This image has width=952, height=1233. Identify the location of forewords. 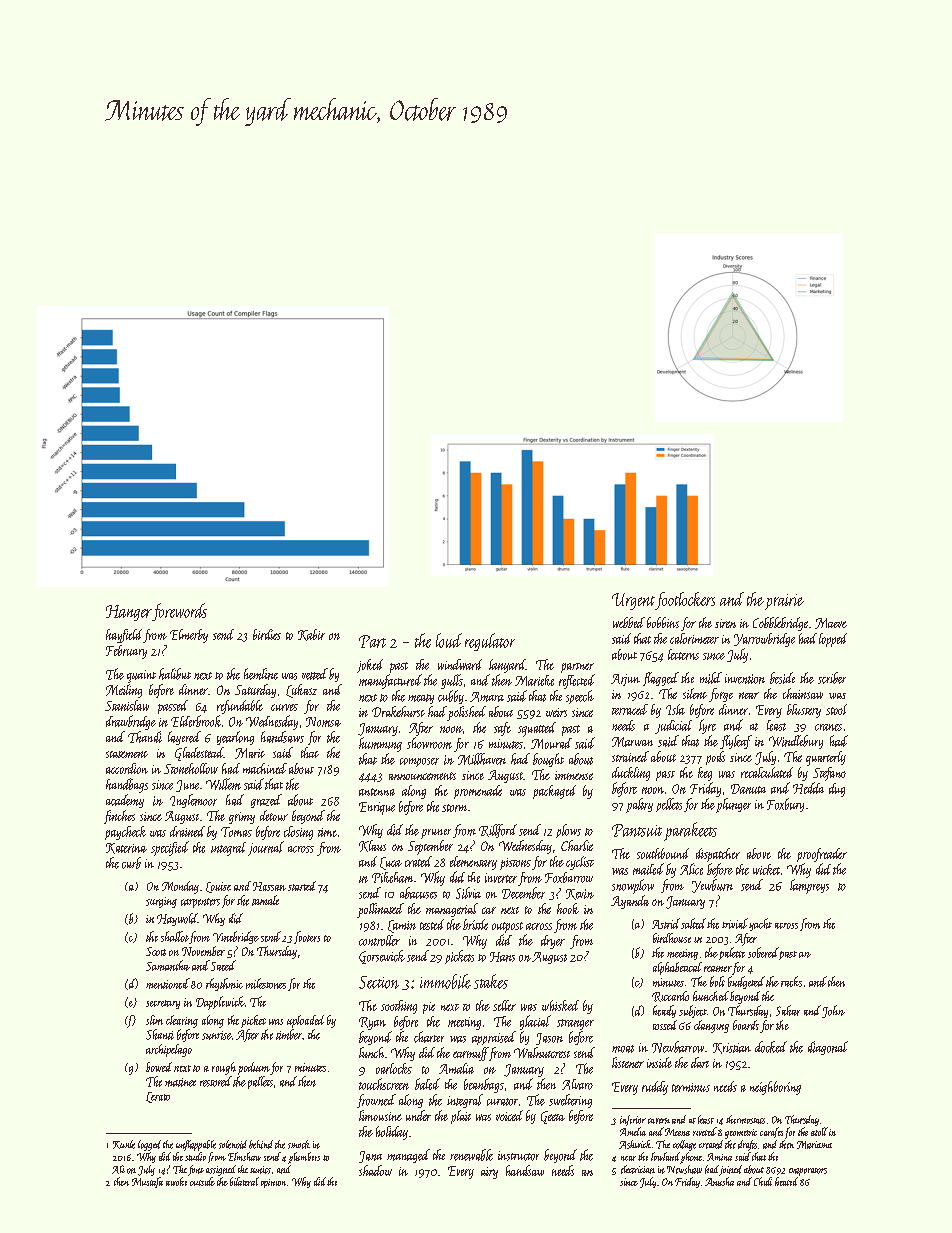
(179, 612).
